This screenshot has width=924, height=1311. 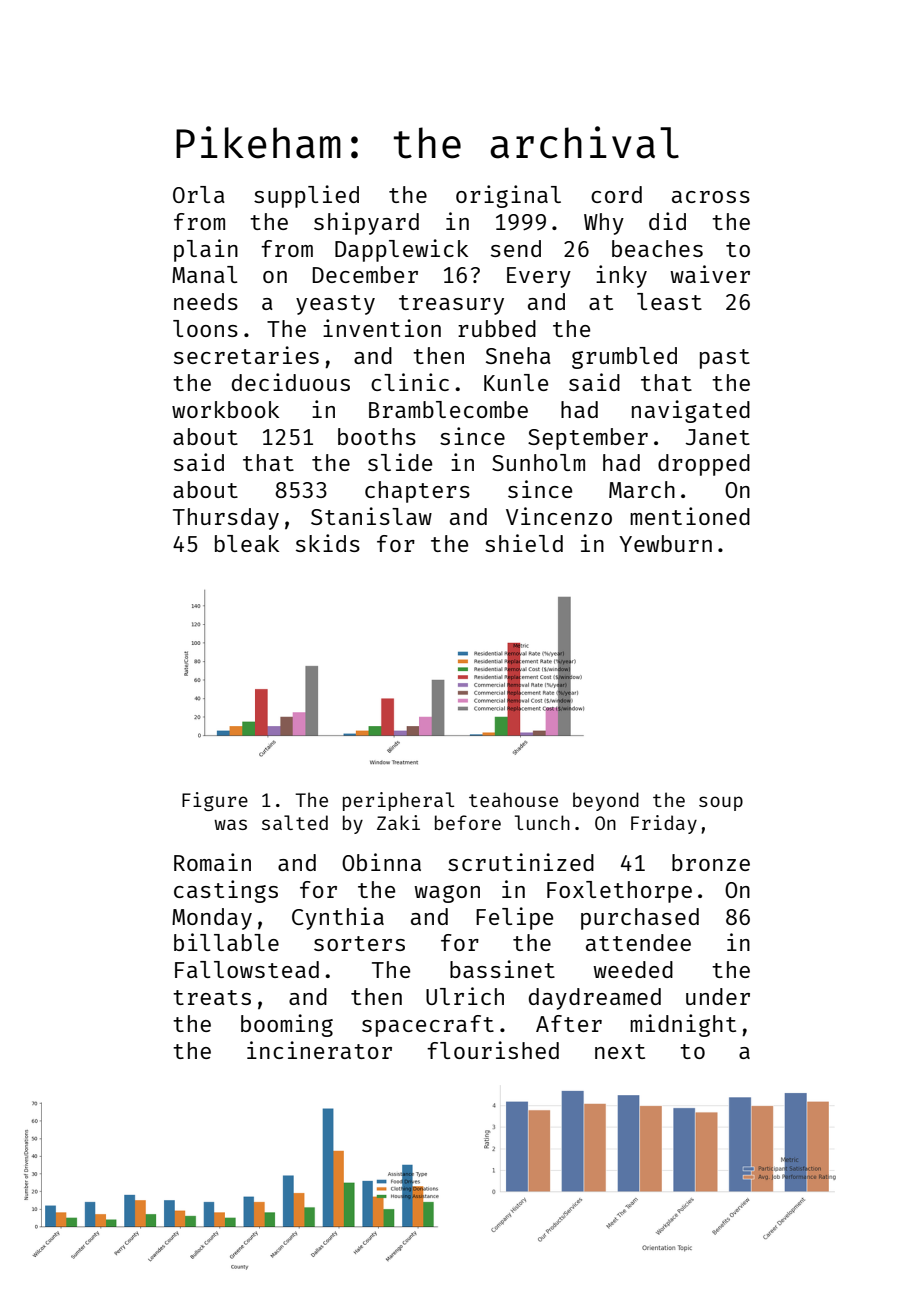 I want to click on shield, so click(x=524, y=543).
